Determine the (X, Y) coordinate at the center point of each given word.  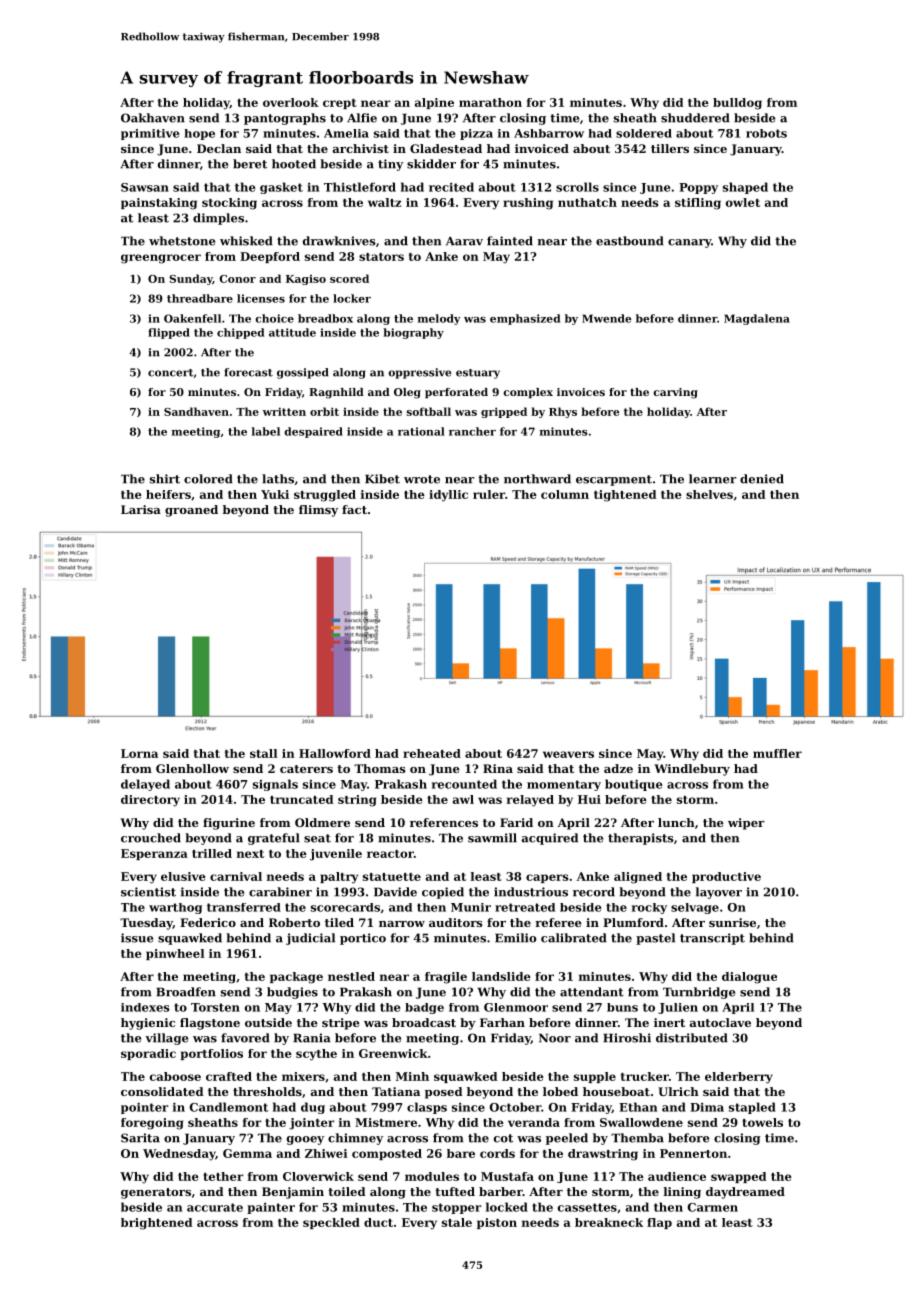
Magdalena (757, 319)
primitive (150, 134)
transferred (244, 907)
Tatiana (396, 1091)
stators (381, 257)
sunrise (732, 922)
